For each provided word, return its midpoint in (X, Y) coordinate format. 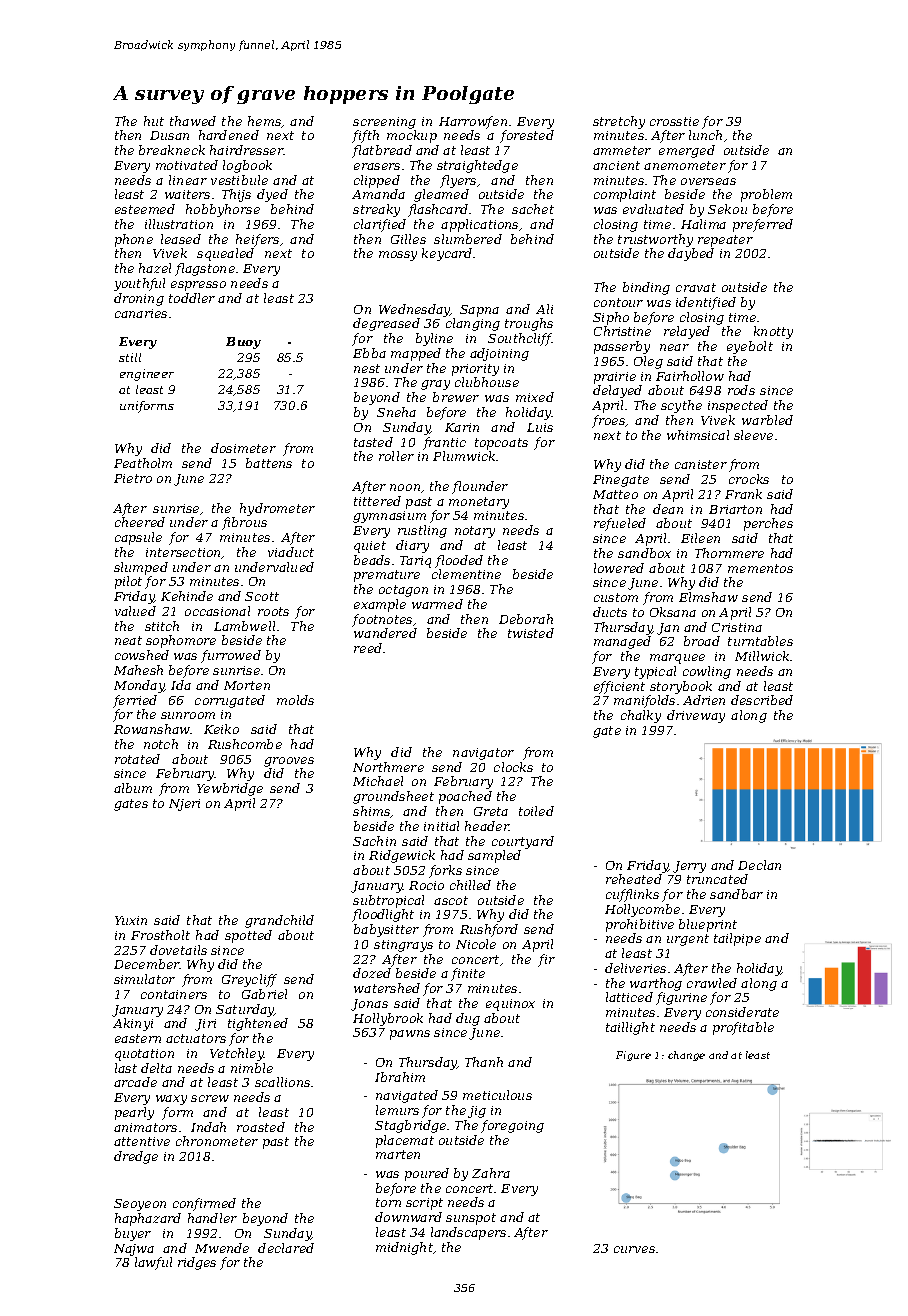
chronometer (217, 1141)
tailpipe (737, 939)
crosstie (674, 121)
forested (527, 136)
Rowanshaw (152, 729)
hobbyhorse (223, 210)
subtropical (388, 901)
